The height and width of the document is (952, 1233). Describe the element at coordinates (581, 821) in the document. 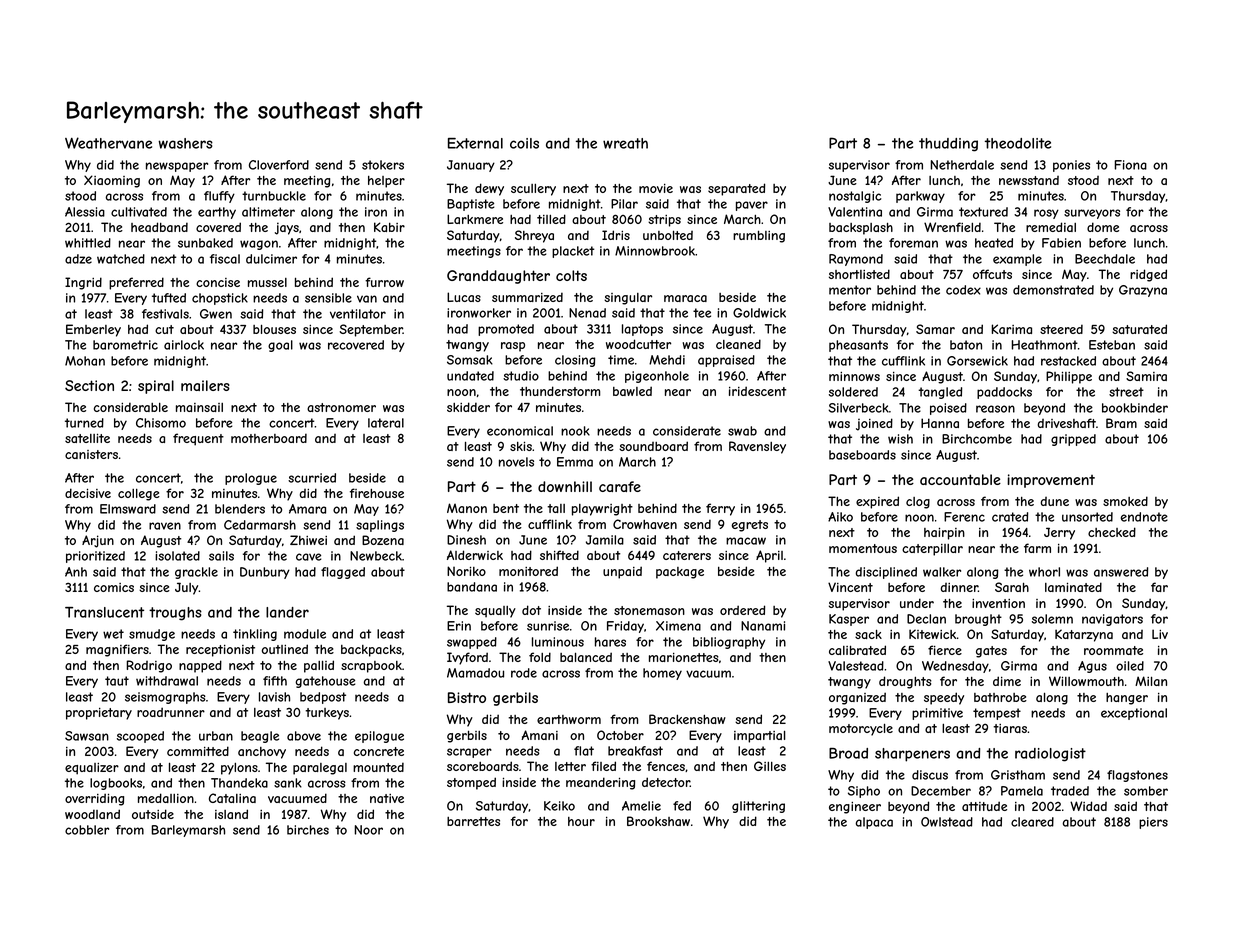

I see `hour` at that location.
